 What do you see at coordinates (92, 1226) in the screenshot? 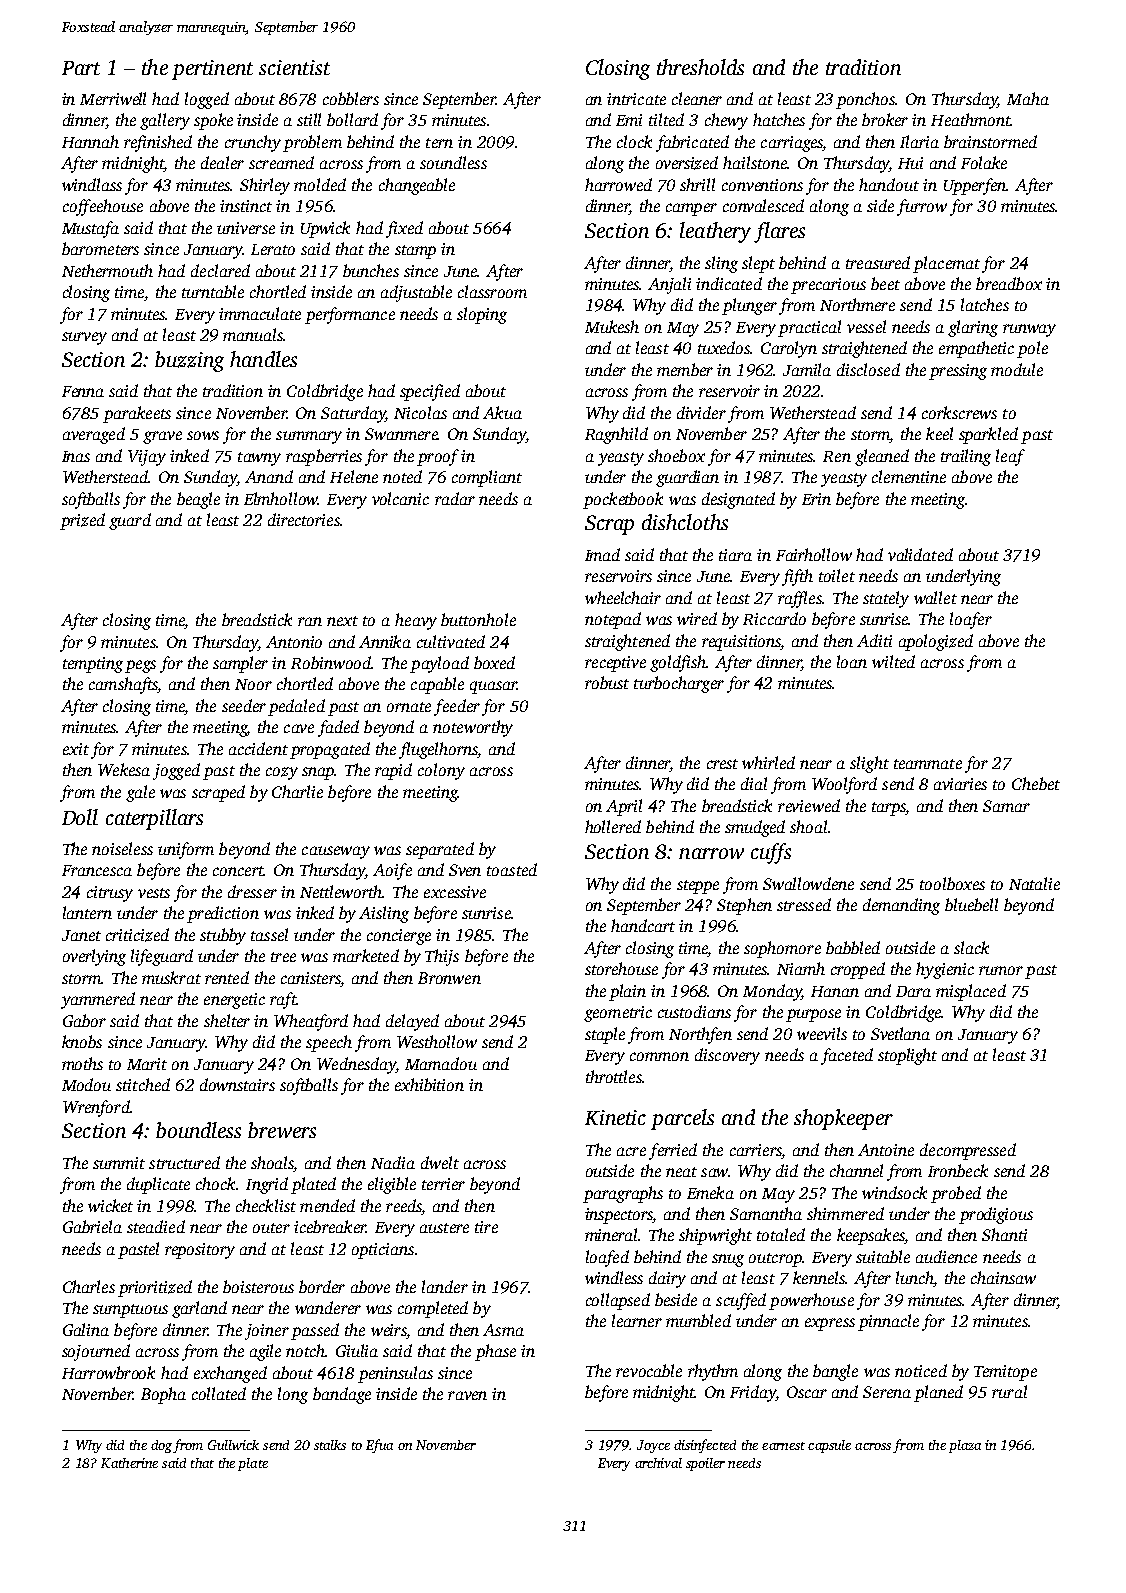
I see `Gabriela` at bounding box center [92, 1226].
